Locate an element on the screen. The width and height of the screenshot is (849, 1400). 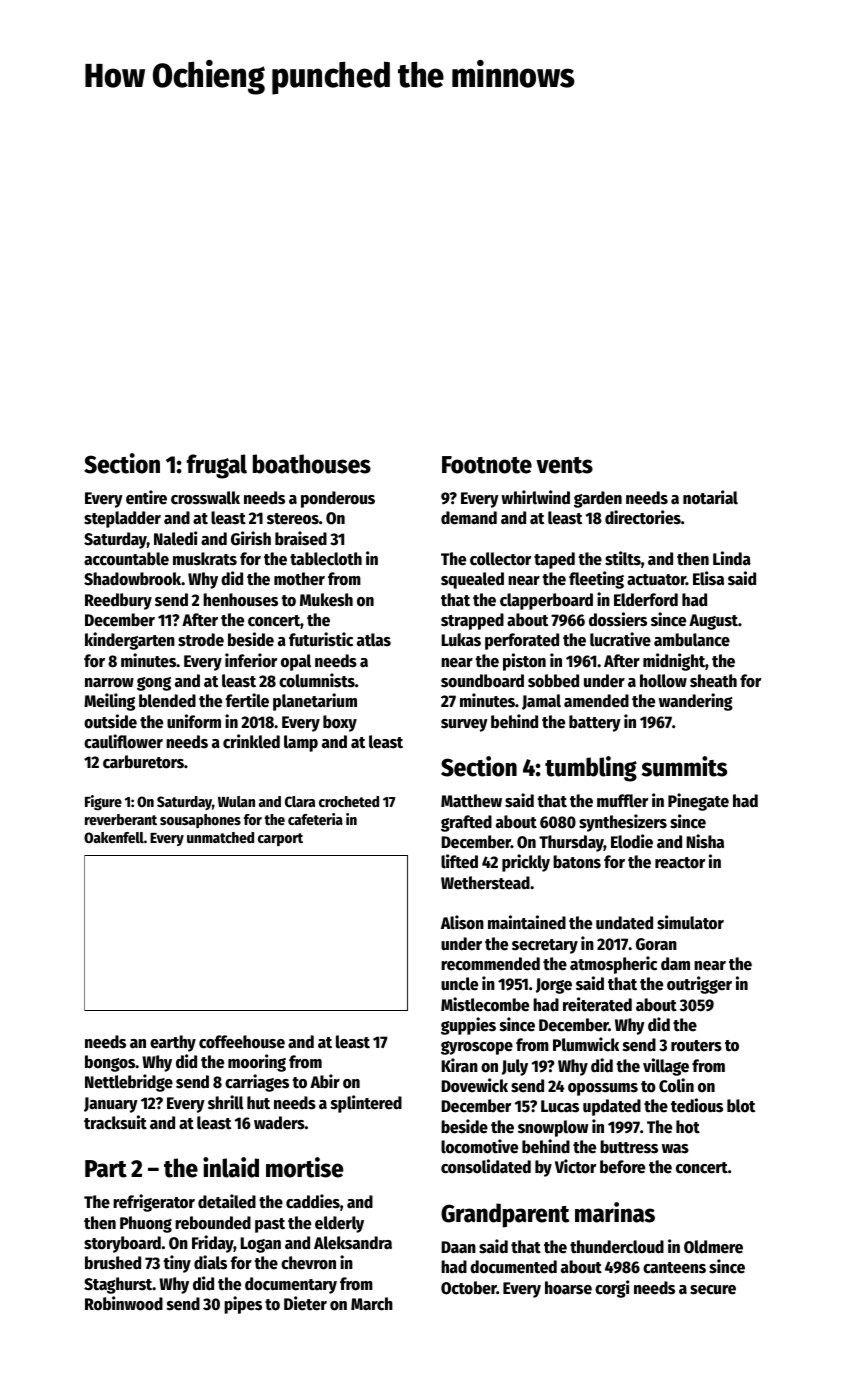
entire is located at coordinates (146, 497).
